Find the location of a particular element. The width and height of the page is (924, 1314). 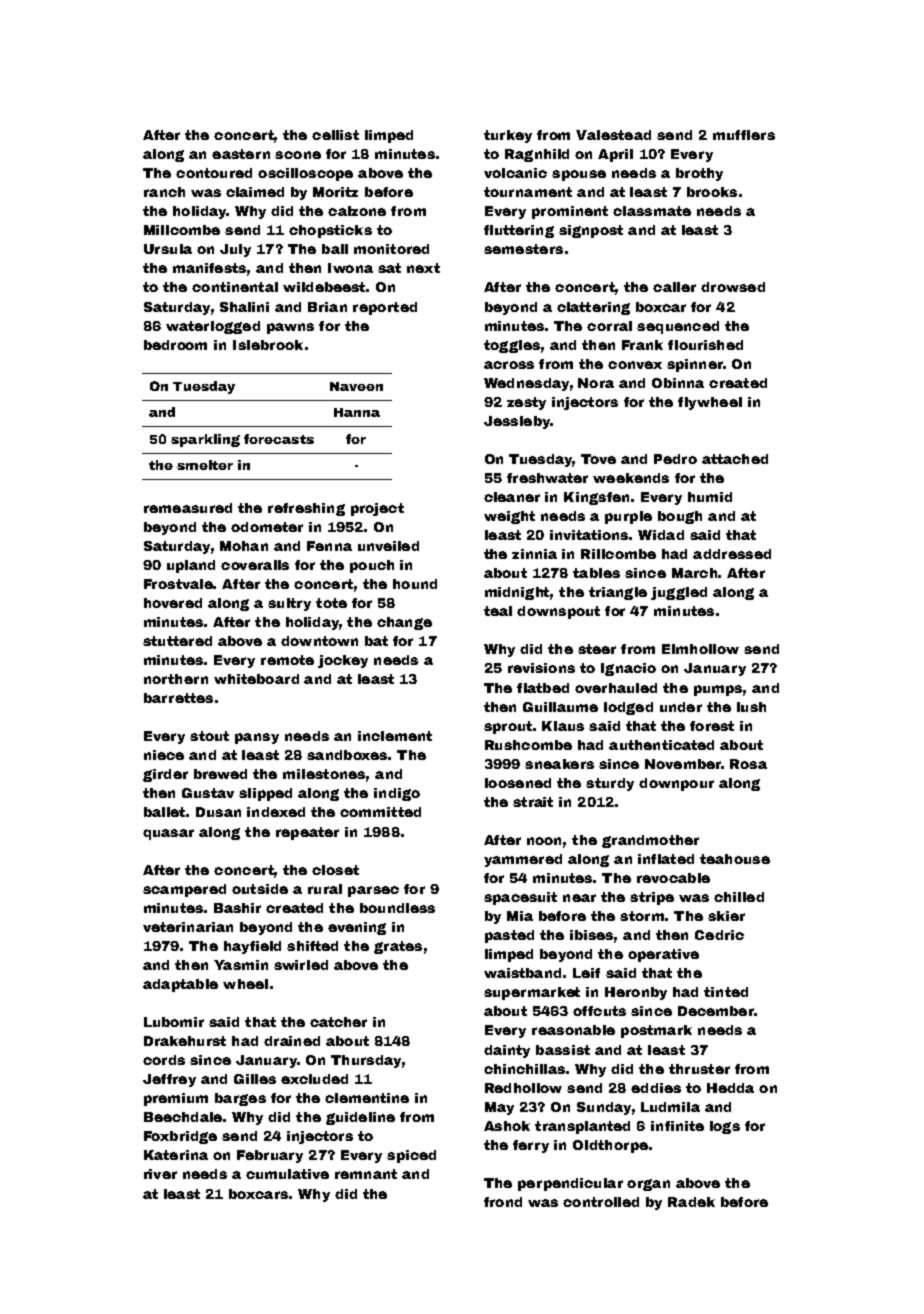

across is located at coordinates (509, 365).
